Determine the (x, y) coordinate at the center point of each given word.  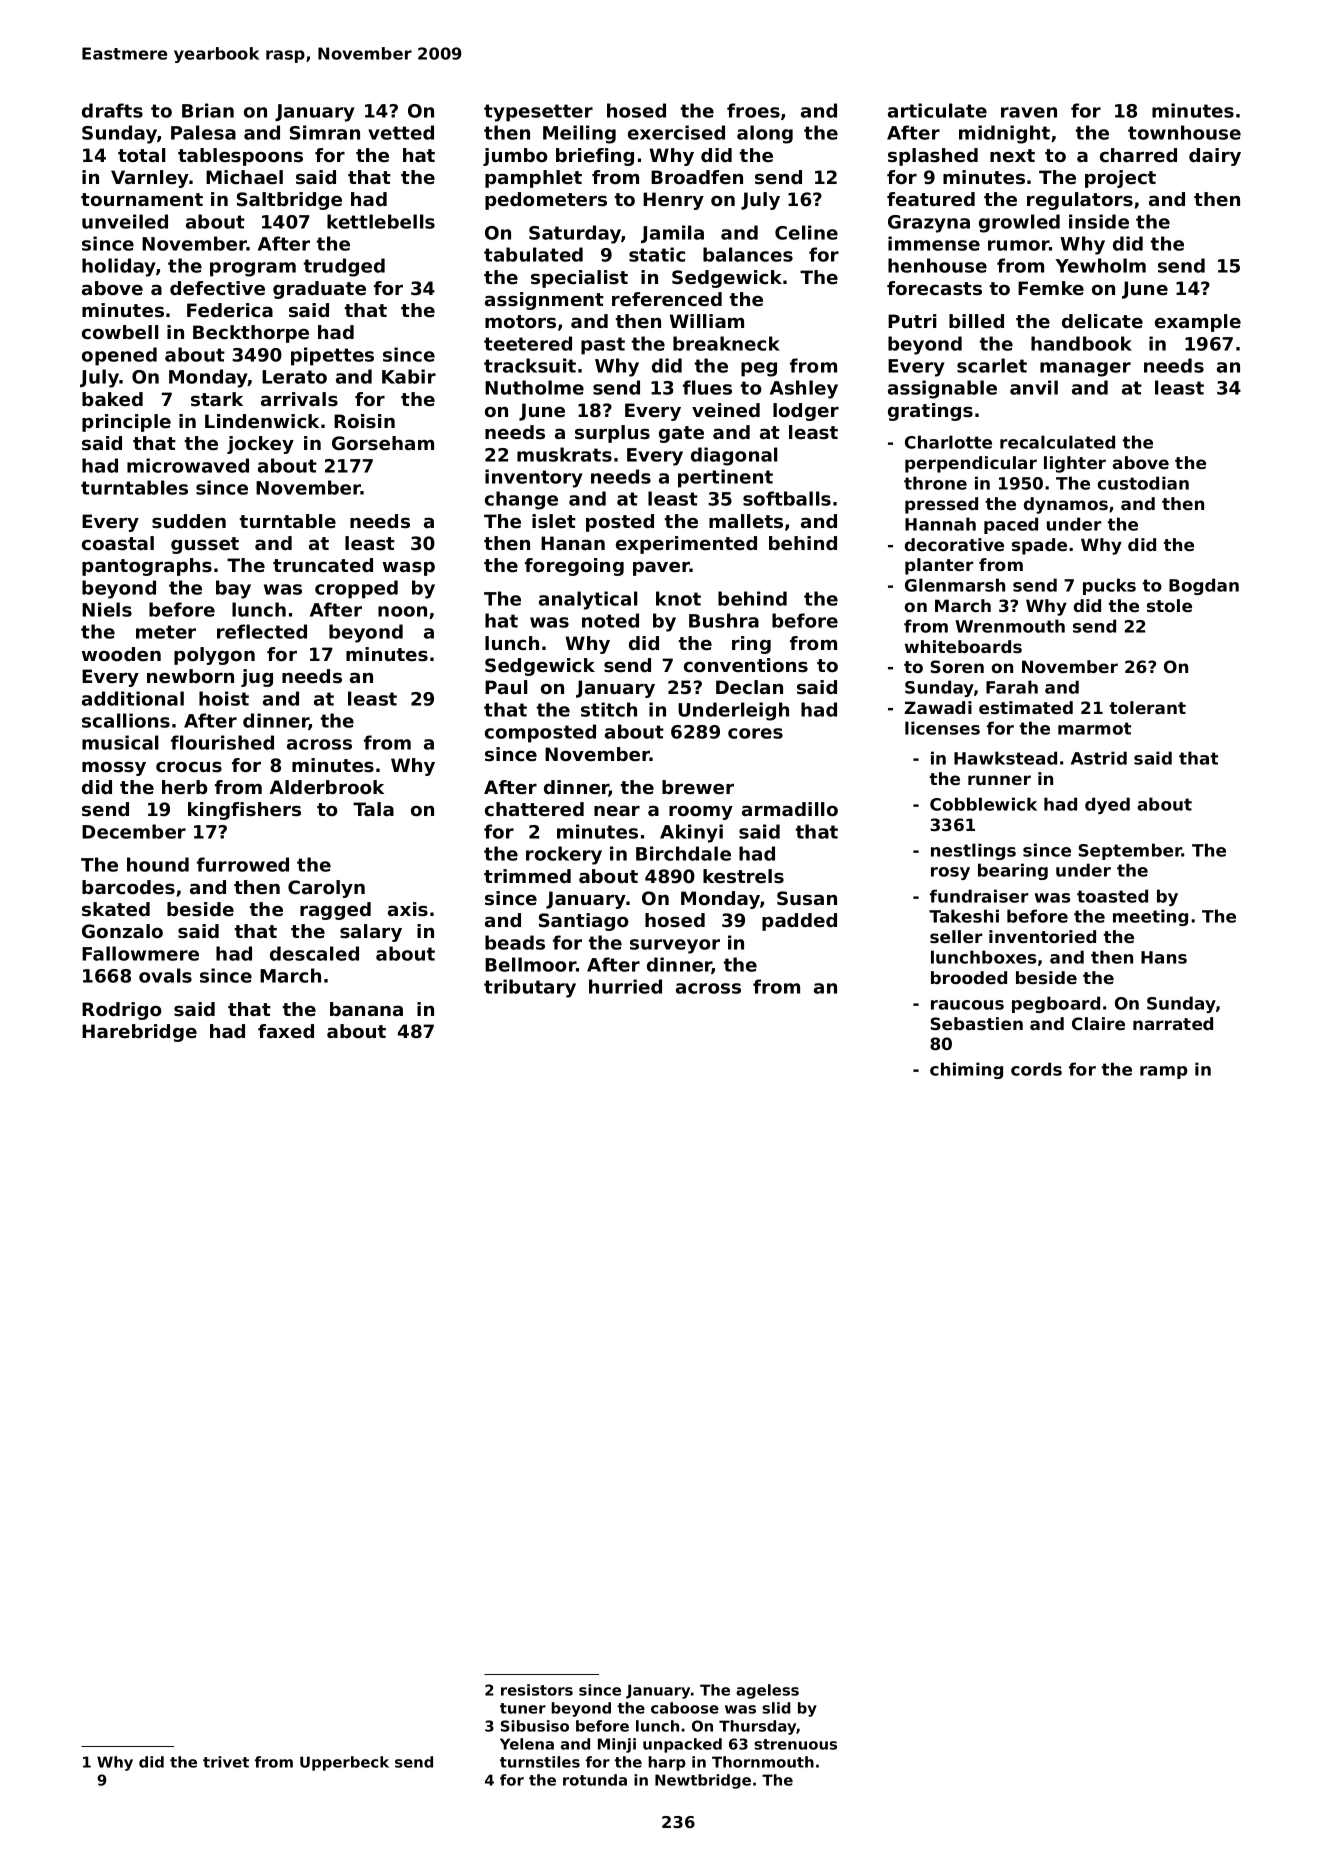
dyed (1107, 805)
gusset (205, 545)
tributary (530, 988)
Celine (806, 232)
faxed (286, 1031)
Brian (208, 110)
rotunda (595, 1780)
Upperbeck (344, 1763)
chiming (966, 1070)
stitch (609, 709)
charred (1138, 155)
